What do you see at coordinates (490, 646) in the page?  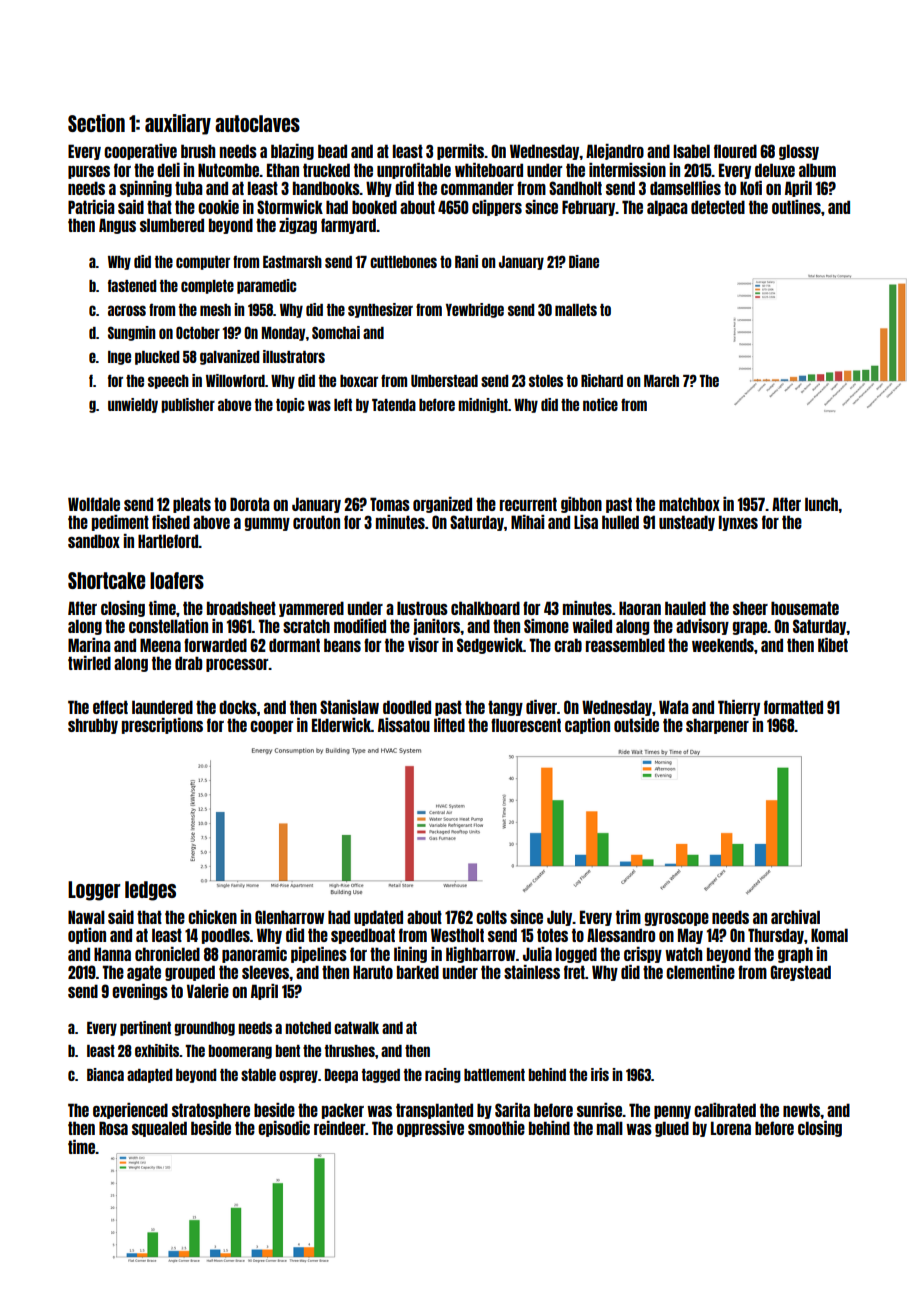 I see `Sedgewick` at bounding box center [490, 646].
